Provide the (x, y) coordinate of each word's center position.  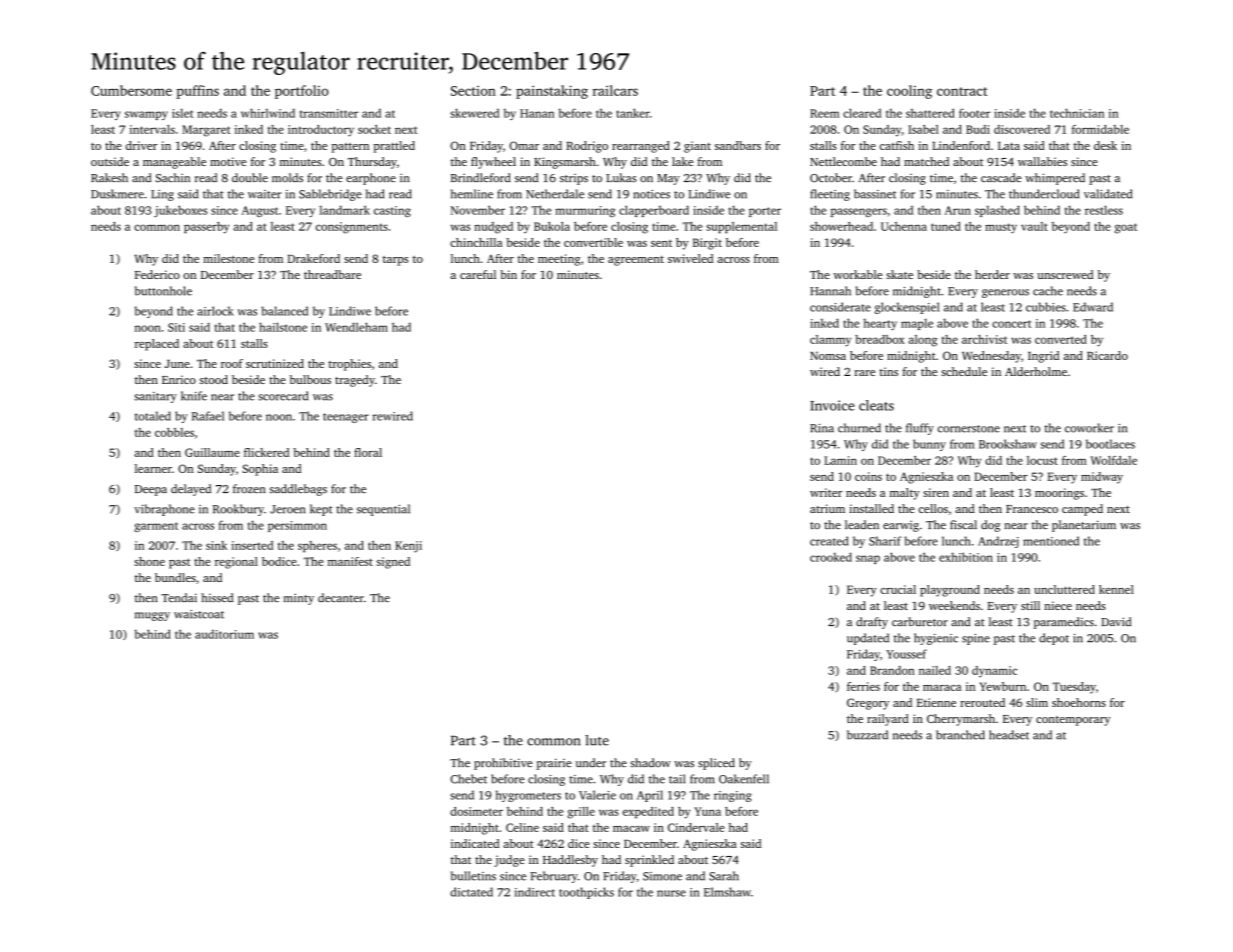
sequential (383, 510)
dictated (471, 892)
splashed (997, 211)
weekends (954, 605)
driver (141, 145)
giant (697, 147)
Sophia (260, 470)
